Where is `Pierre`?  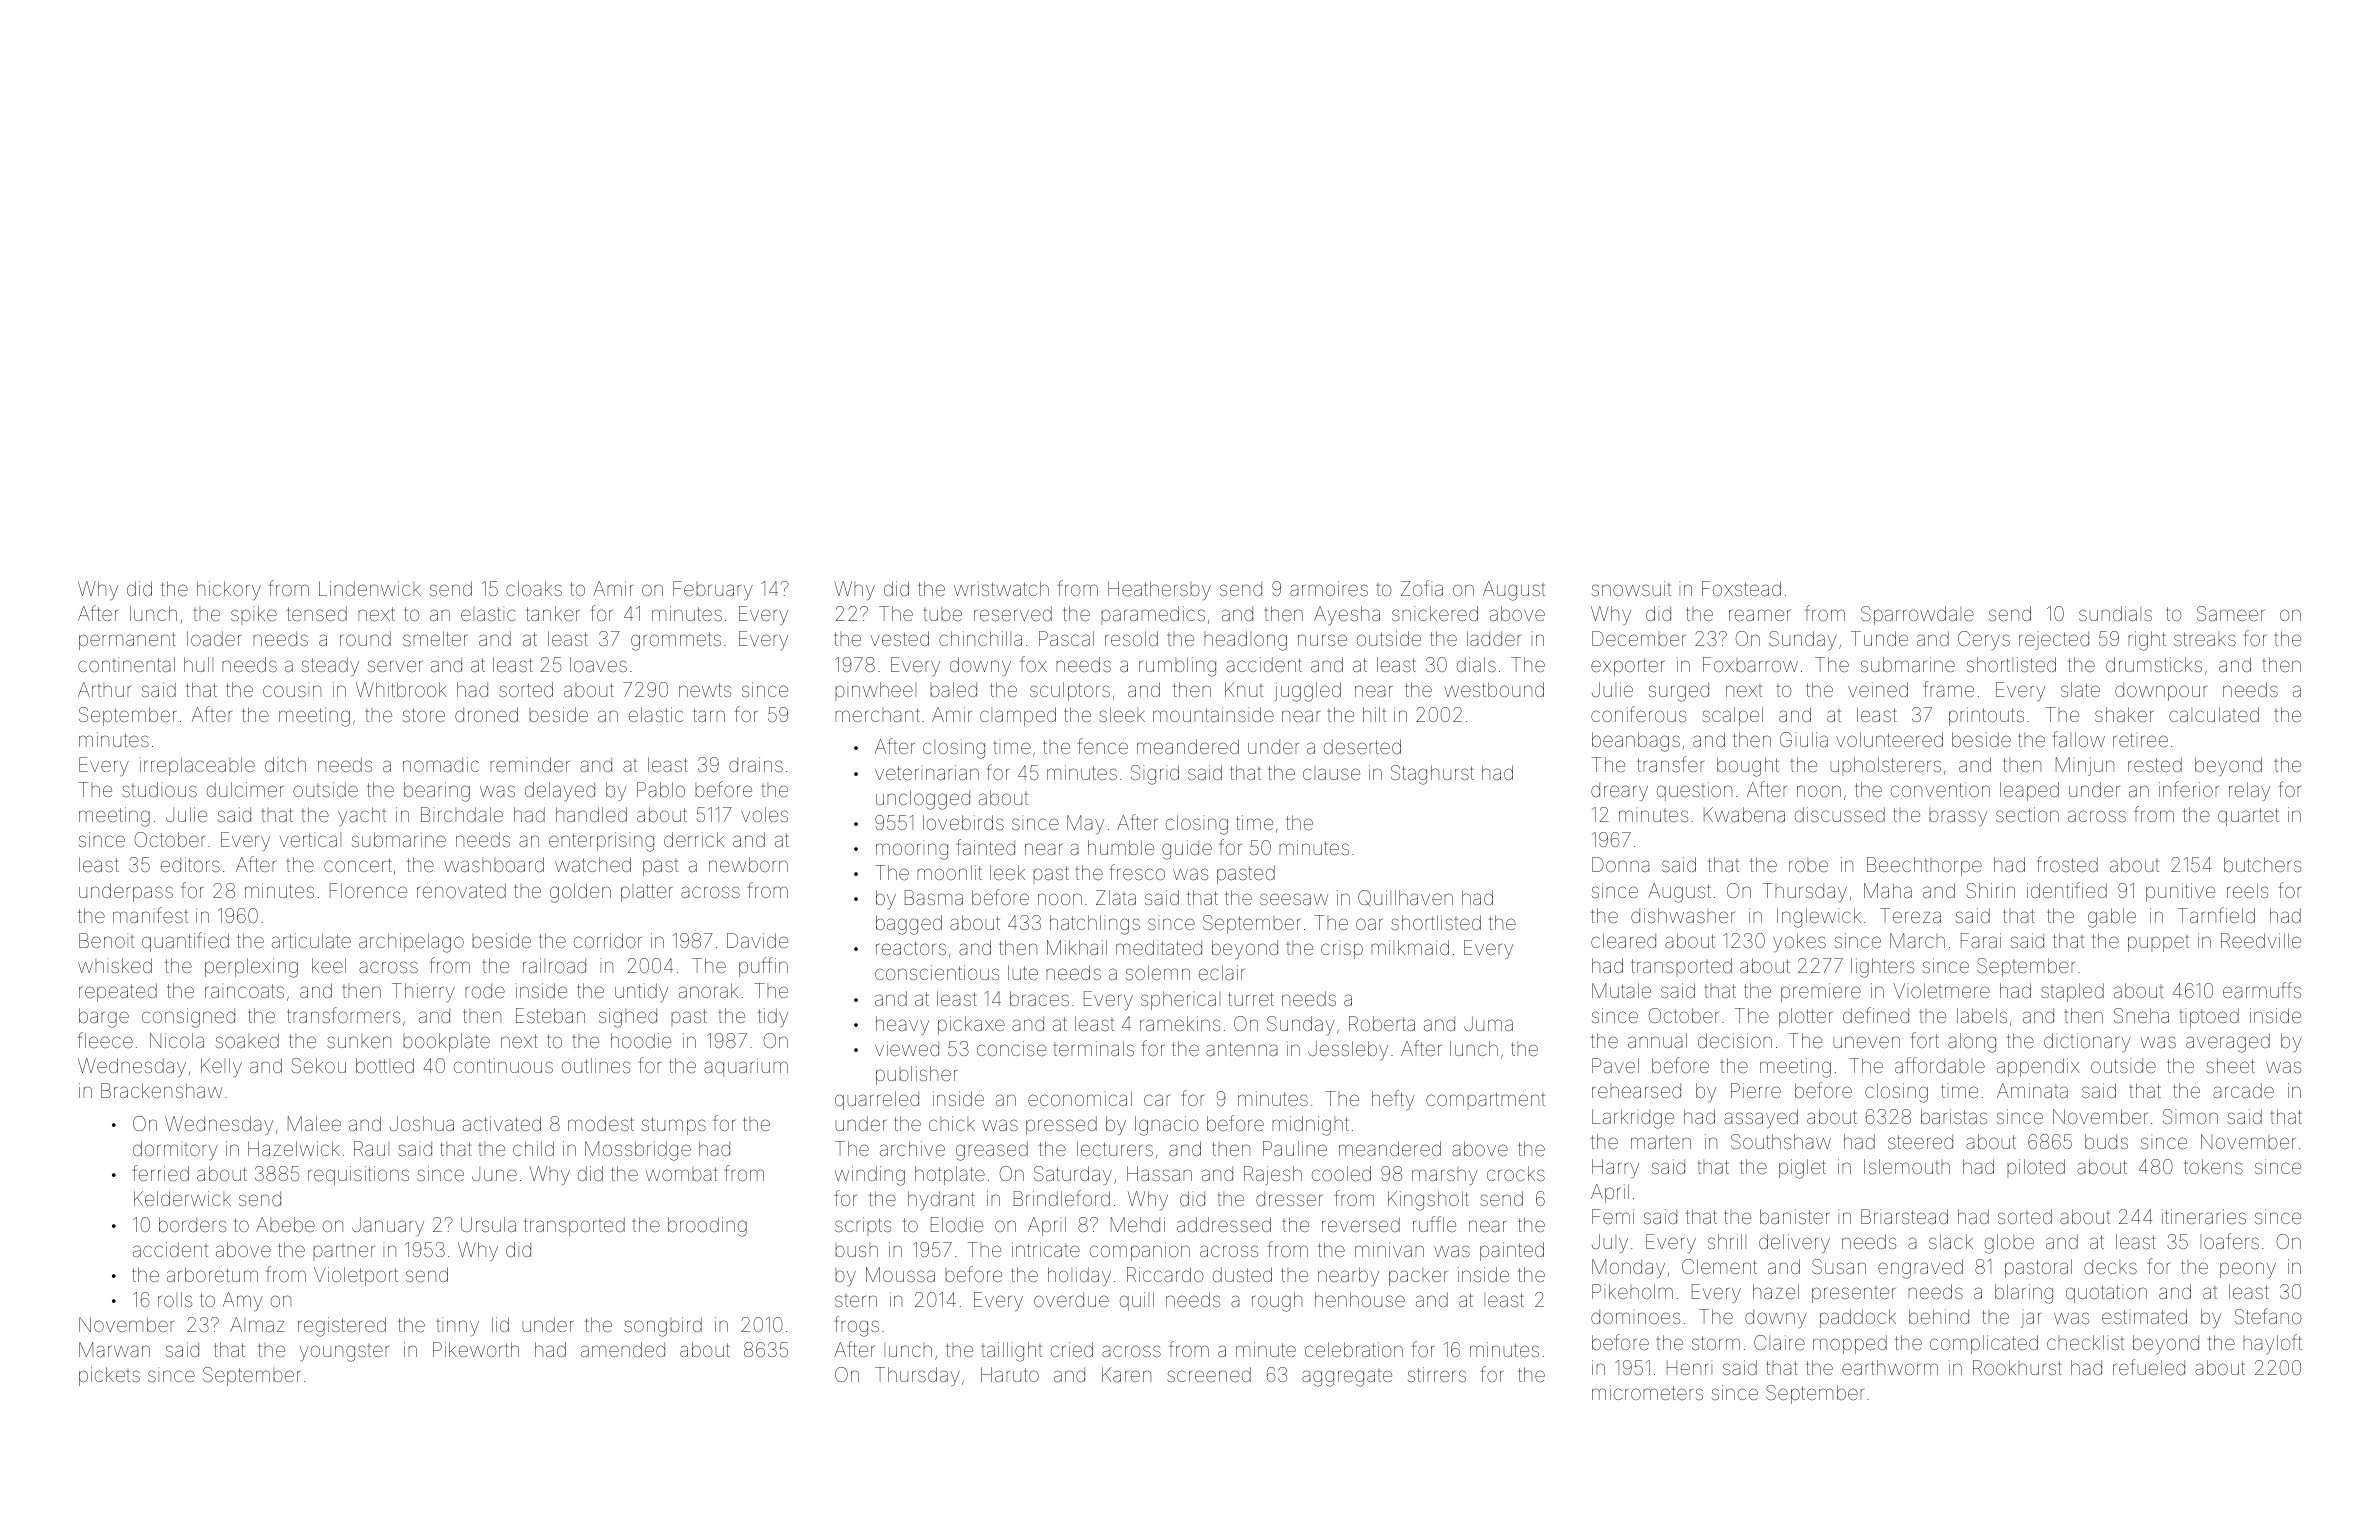 Pierre is located at coordinates (1756, 1090).
